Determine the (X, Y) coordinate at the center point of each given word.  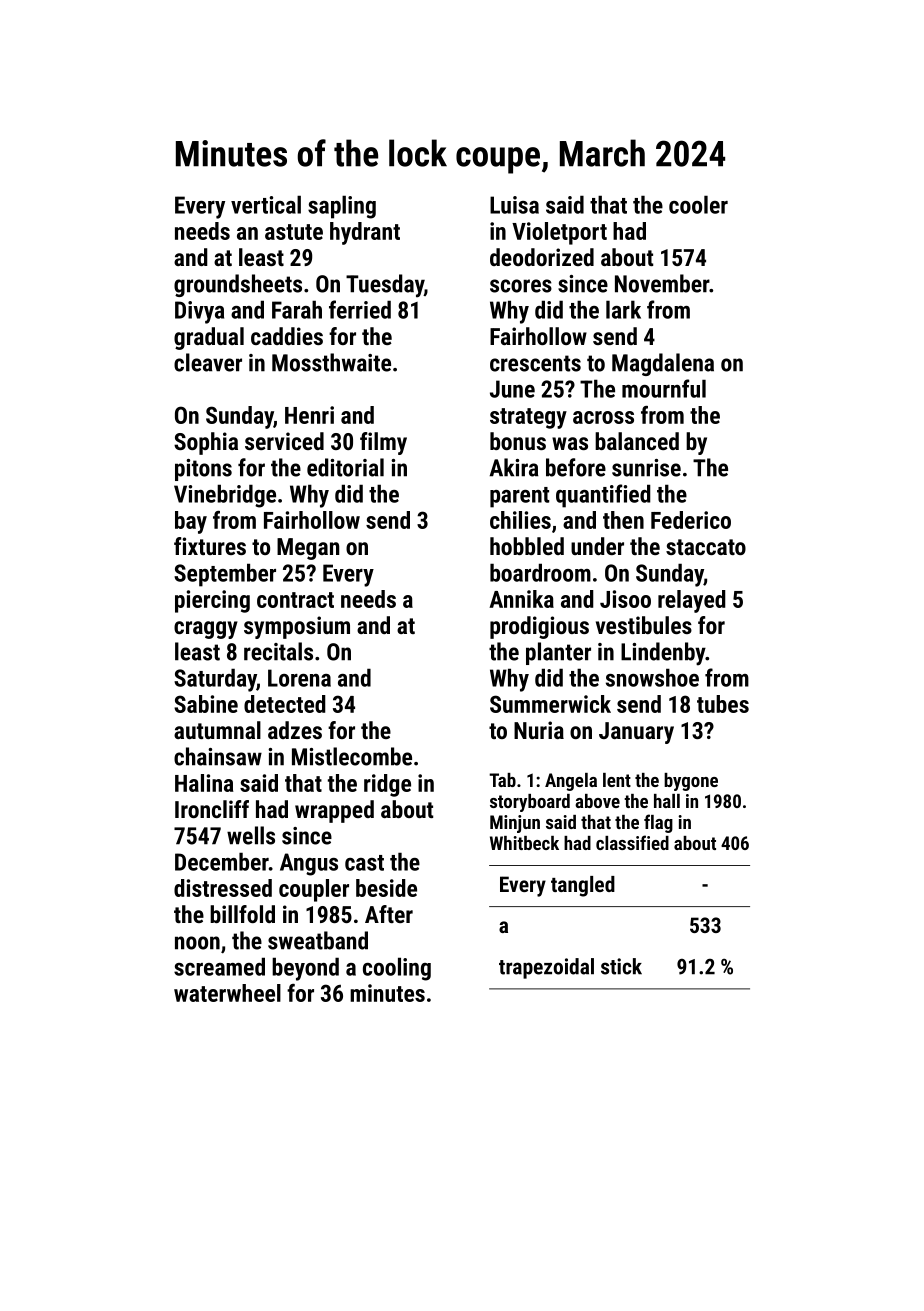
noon (197, 943)
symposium (297, 627)
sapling (342, 207)
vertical (266, 204)
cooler (698, 204)
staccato (706, 547)
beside (386, 888)
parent (519, 497)
